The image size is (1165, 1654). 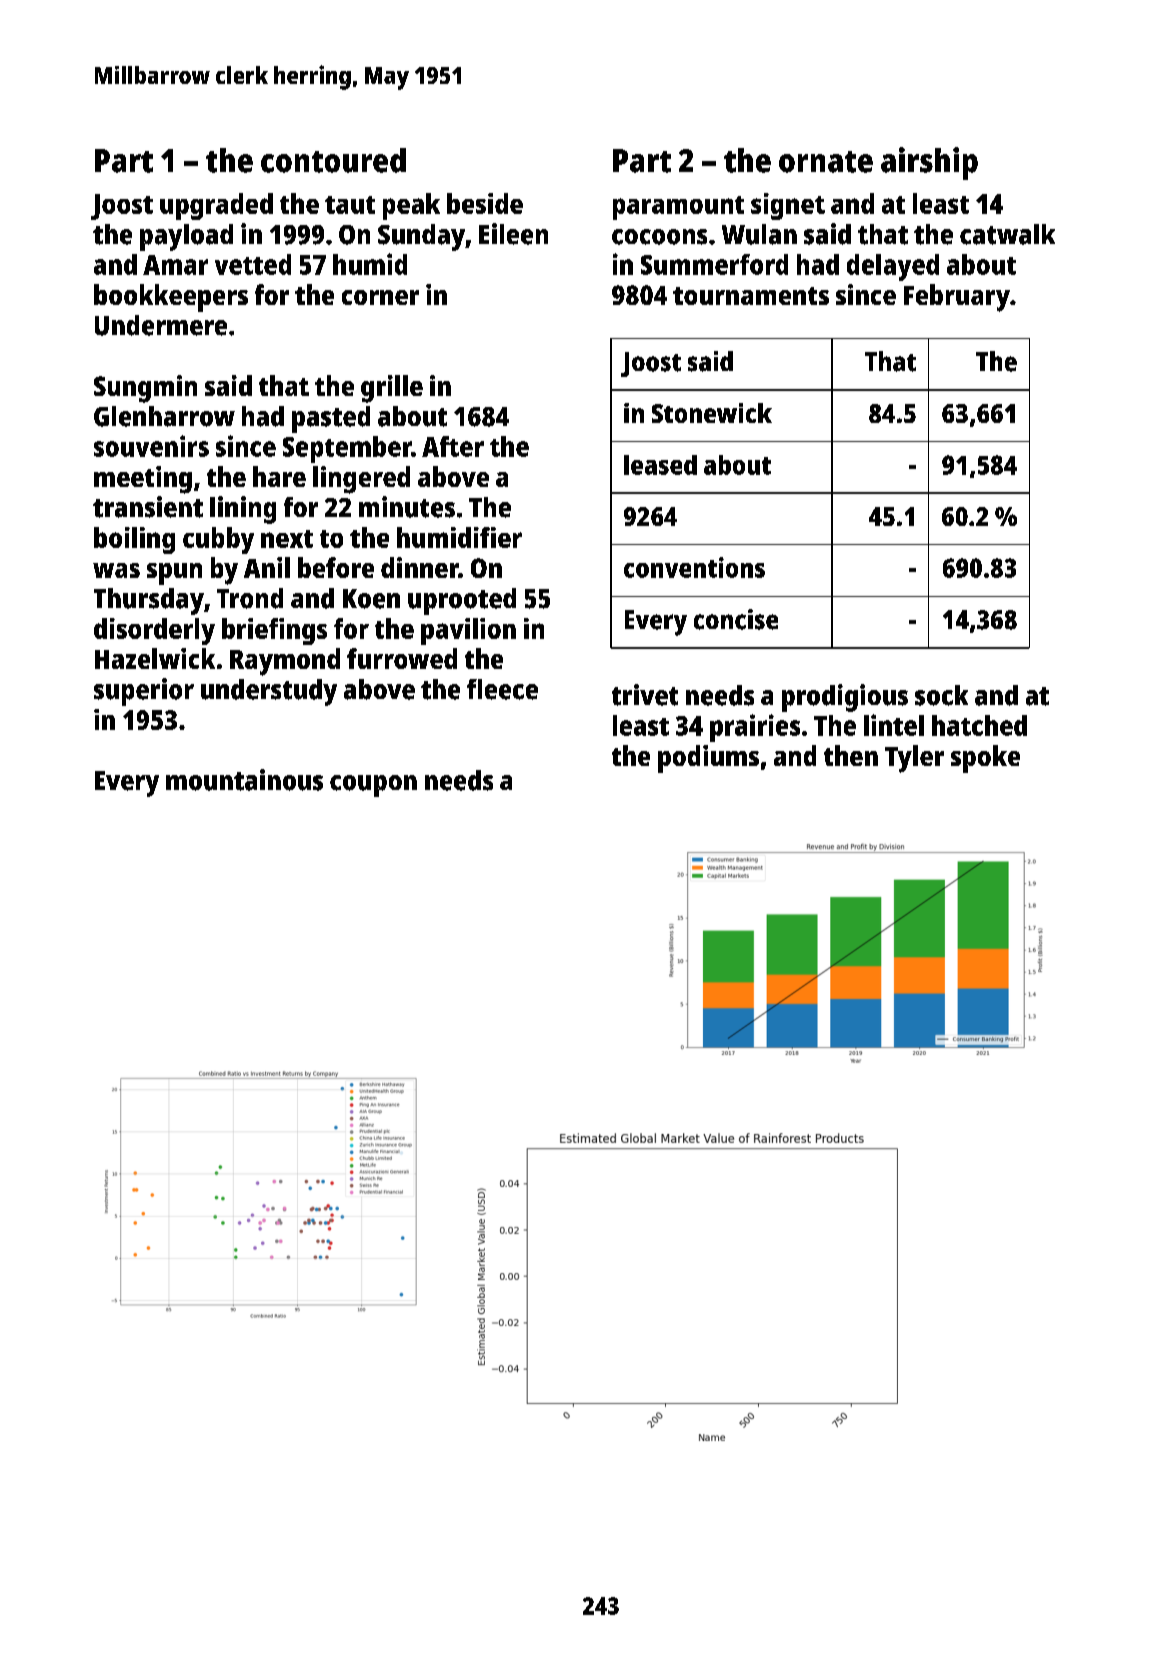 I want to click on mountainous, so click(x=244, y=780).
